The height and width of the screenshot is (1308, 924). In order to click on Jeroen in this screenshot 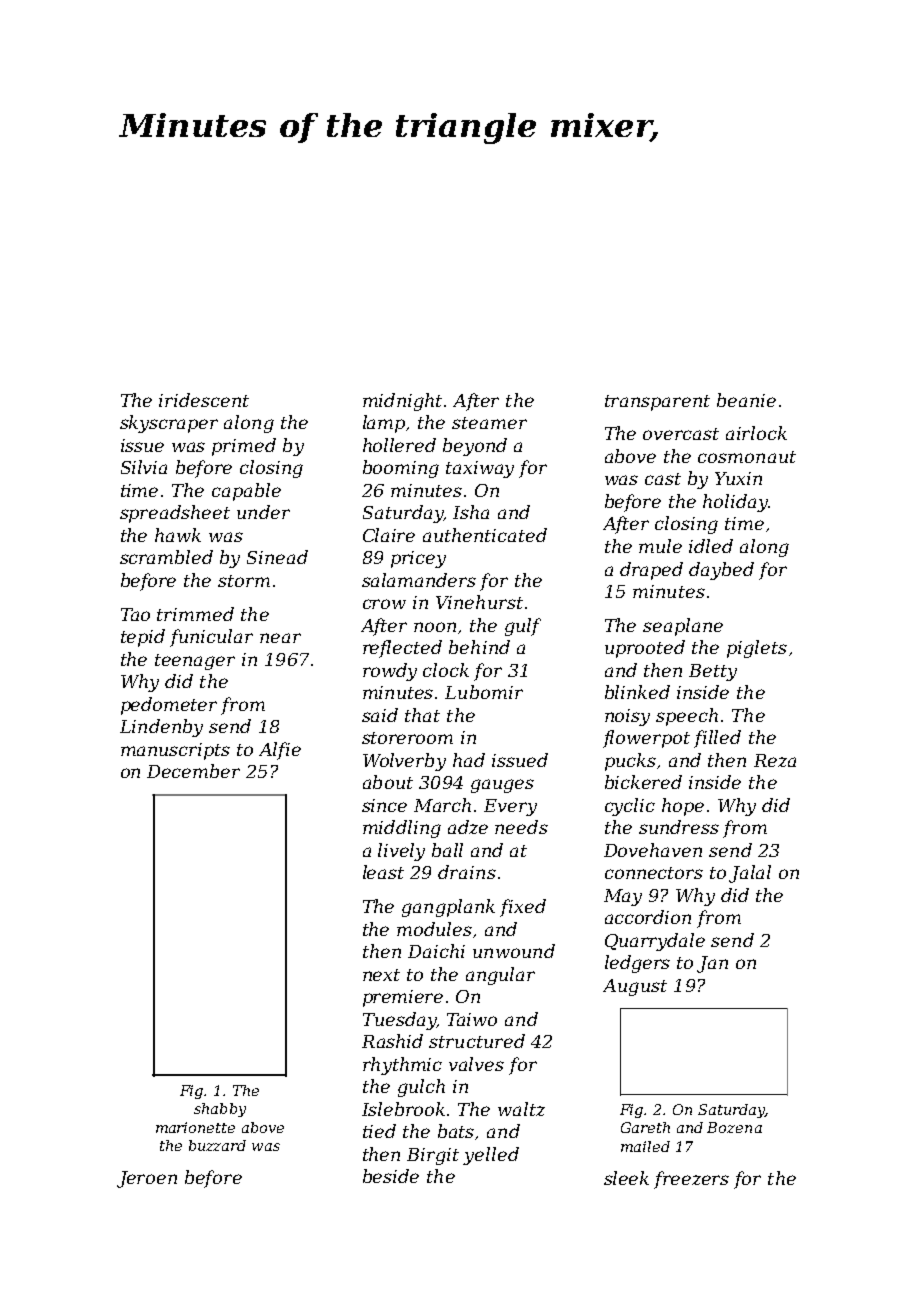, I will do `click(147, 1179)`.
